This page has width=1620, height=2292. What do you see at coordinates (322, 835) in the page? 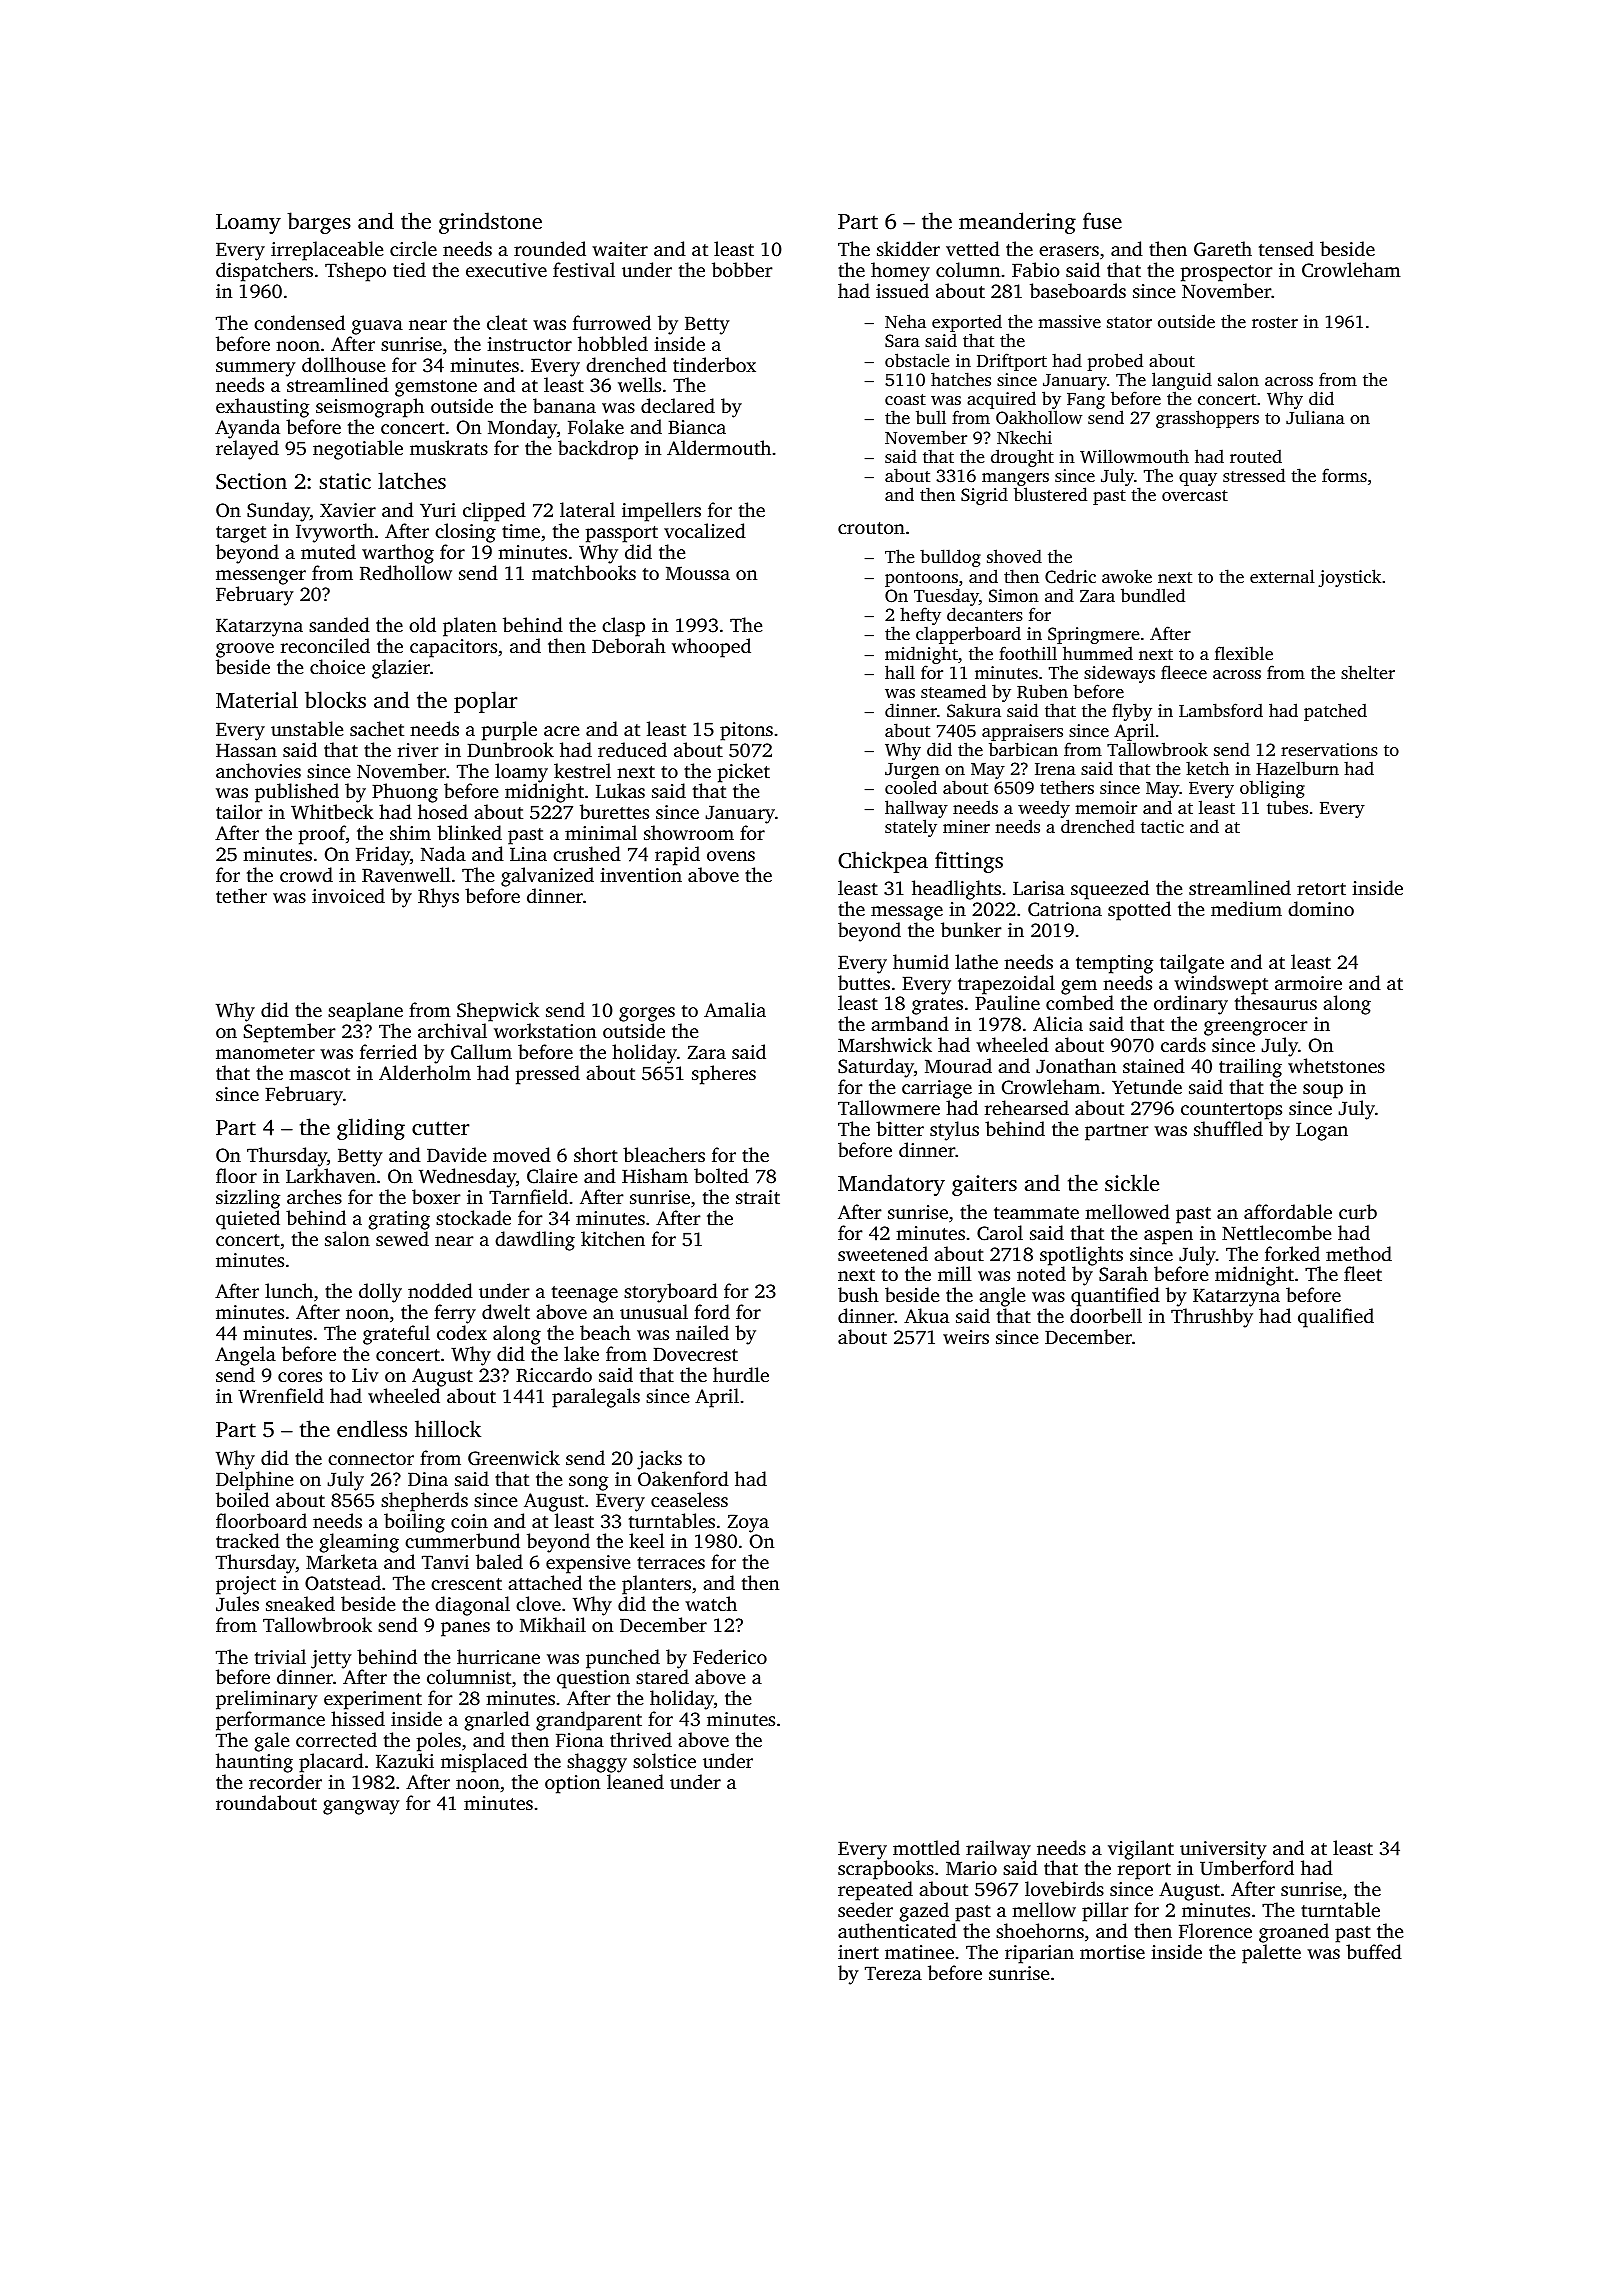
I see `proof` at bounding box center [322, 835].
